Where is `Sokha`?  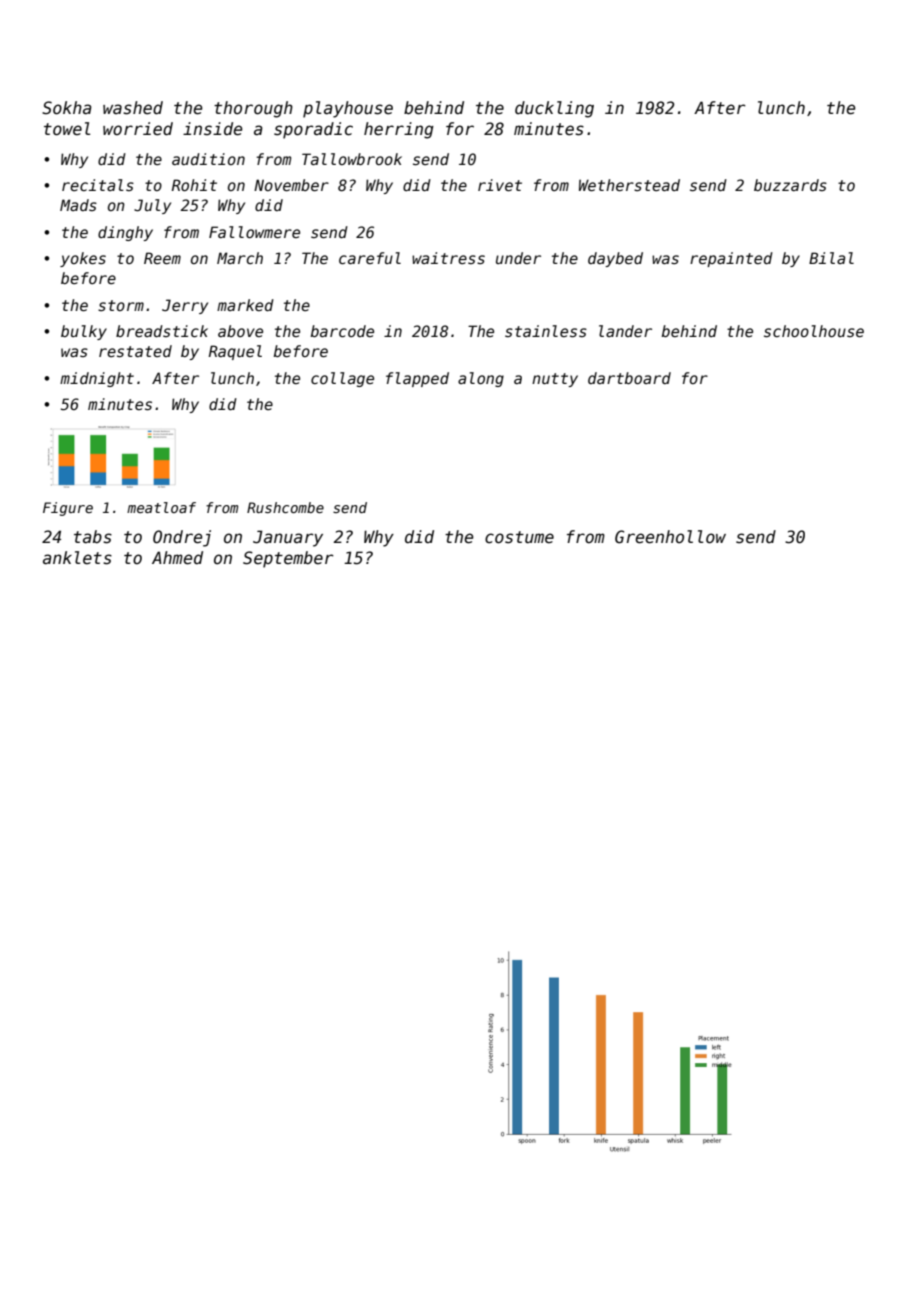
Sokha is located at coordinates (67, 108).
